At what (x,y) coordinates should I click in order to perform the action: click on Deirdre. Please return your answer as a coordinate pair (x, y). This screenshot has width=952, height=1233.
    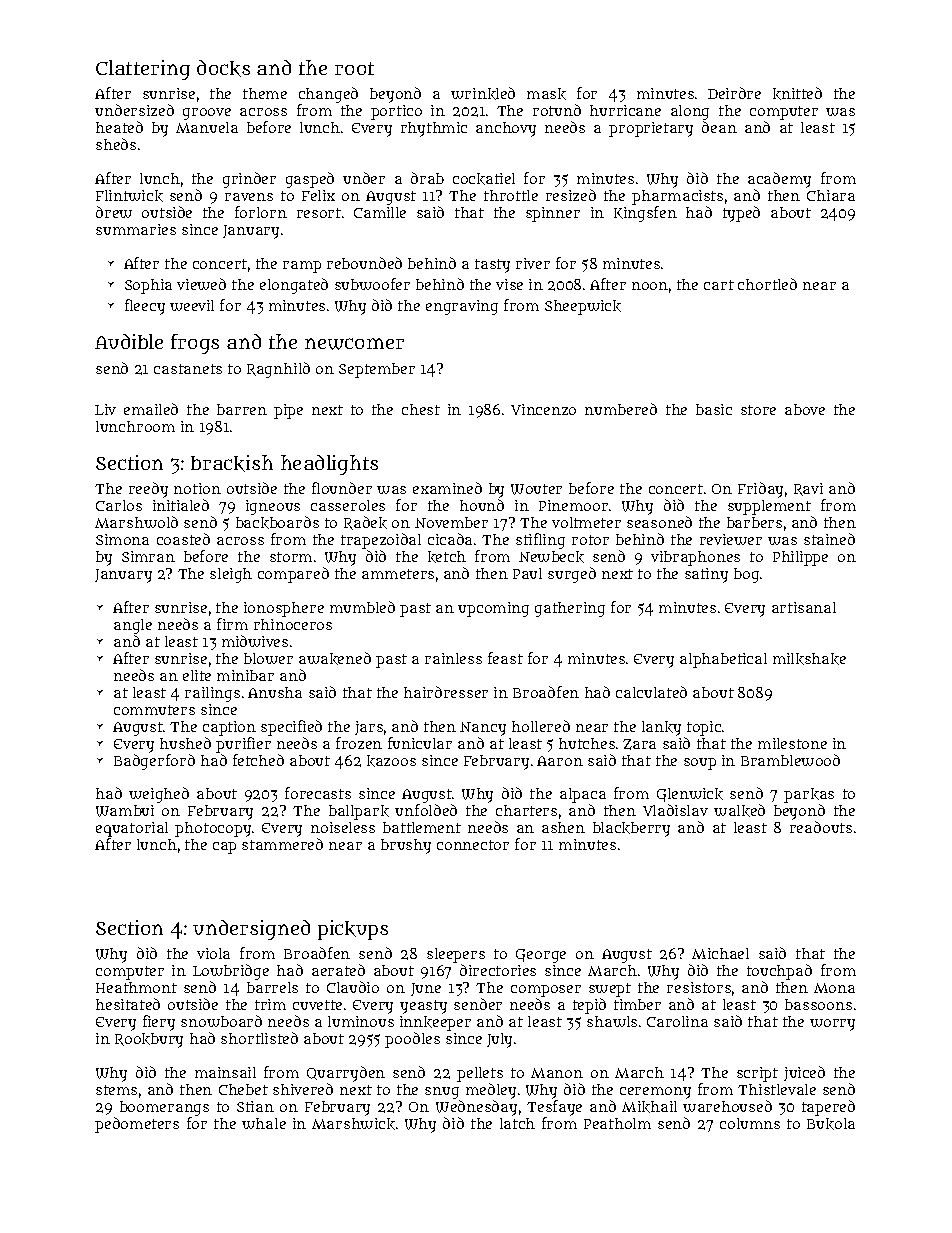
    Looking at the image, I should click on (734, 93).
